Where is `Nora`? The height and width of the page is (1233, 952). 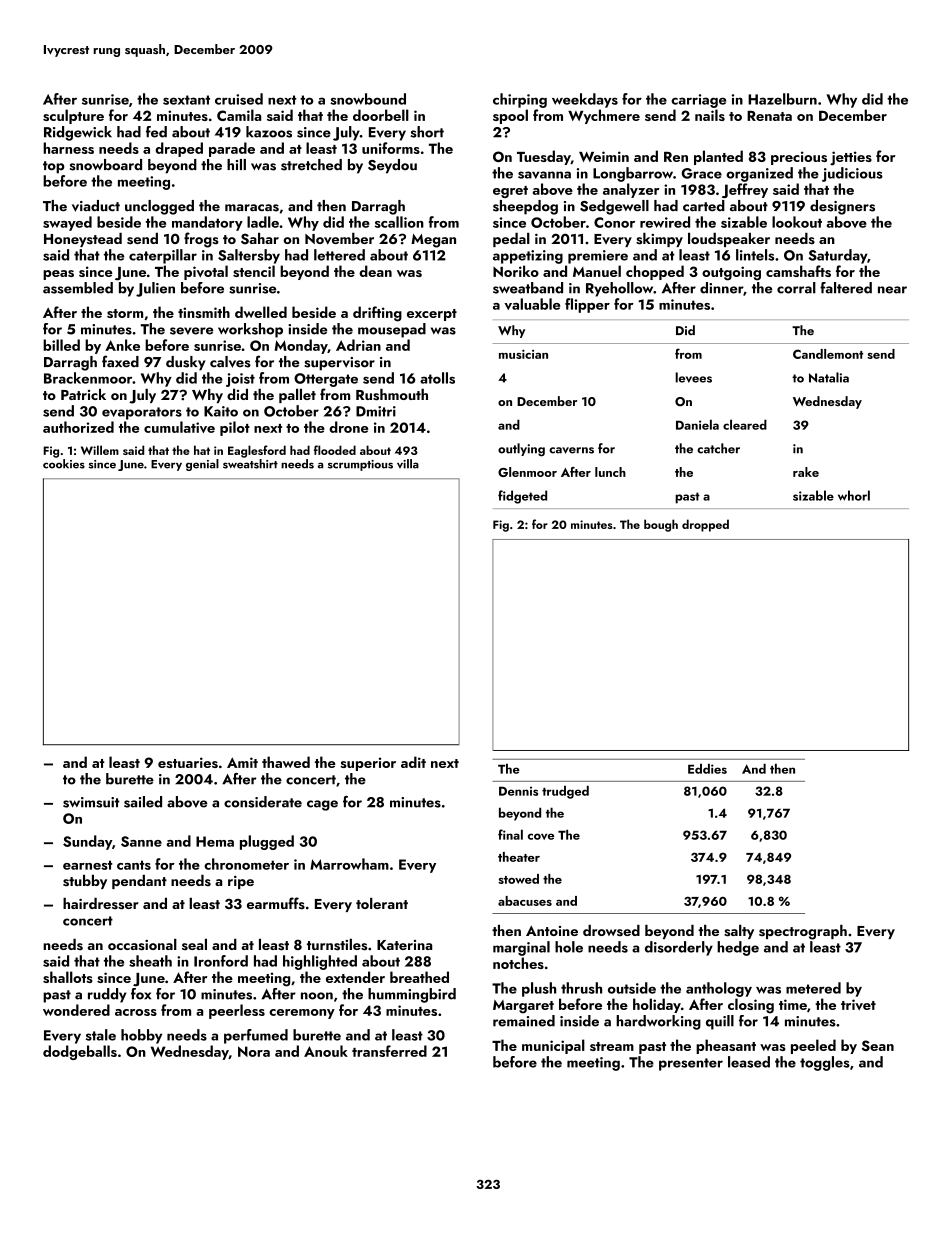
Nora is located at coordinates (254, 1051).
